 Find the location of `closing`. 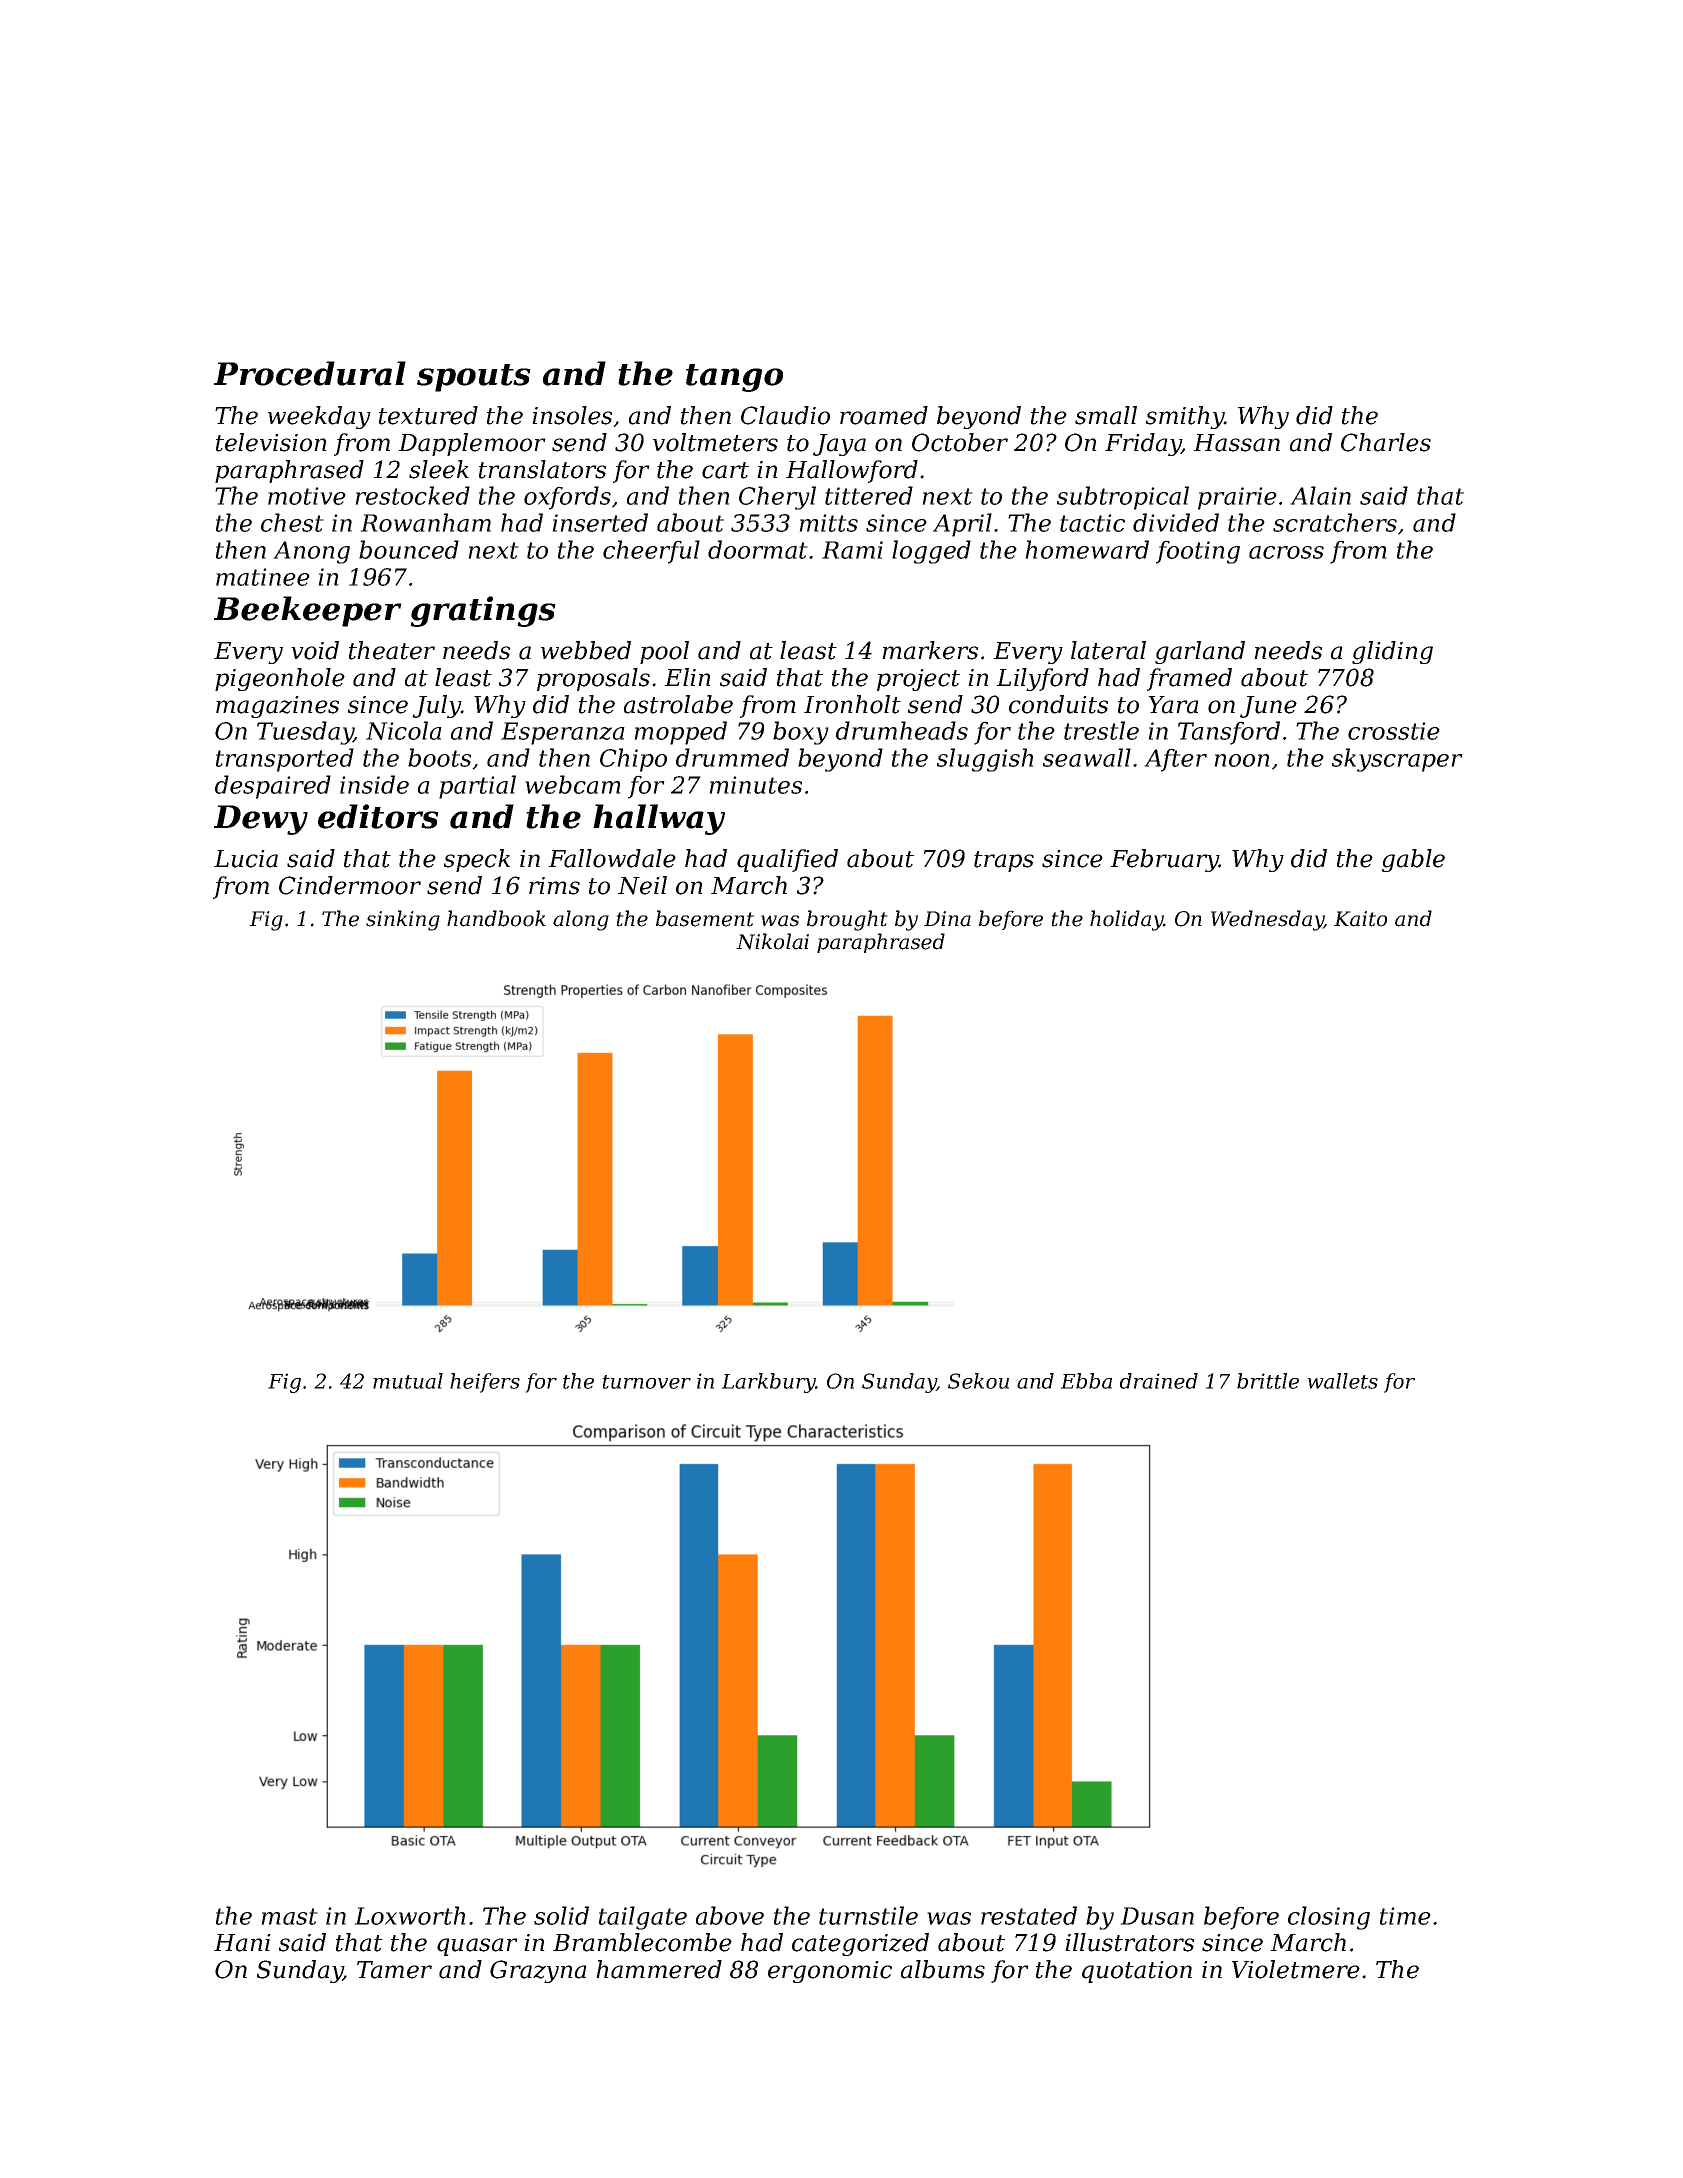

closing is located at coordinates (1329, 1918).
